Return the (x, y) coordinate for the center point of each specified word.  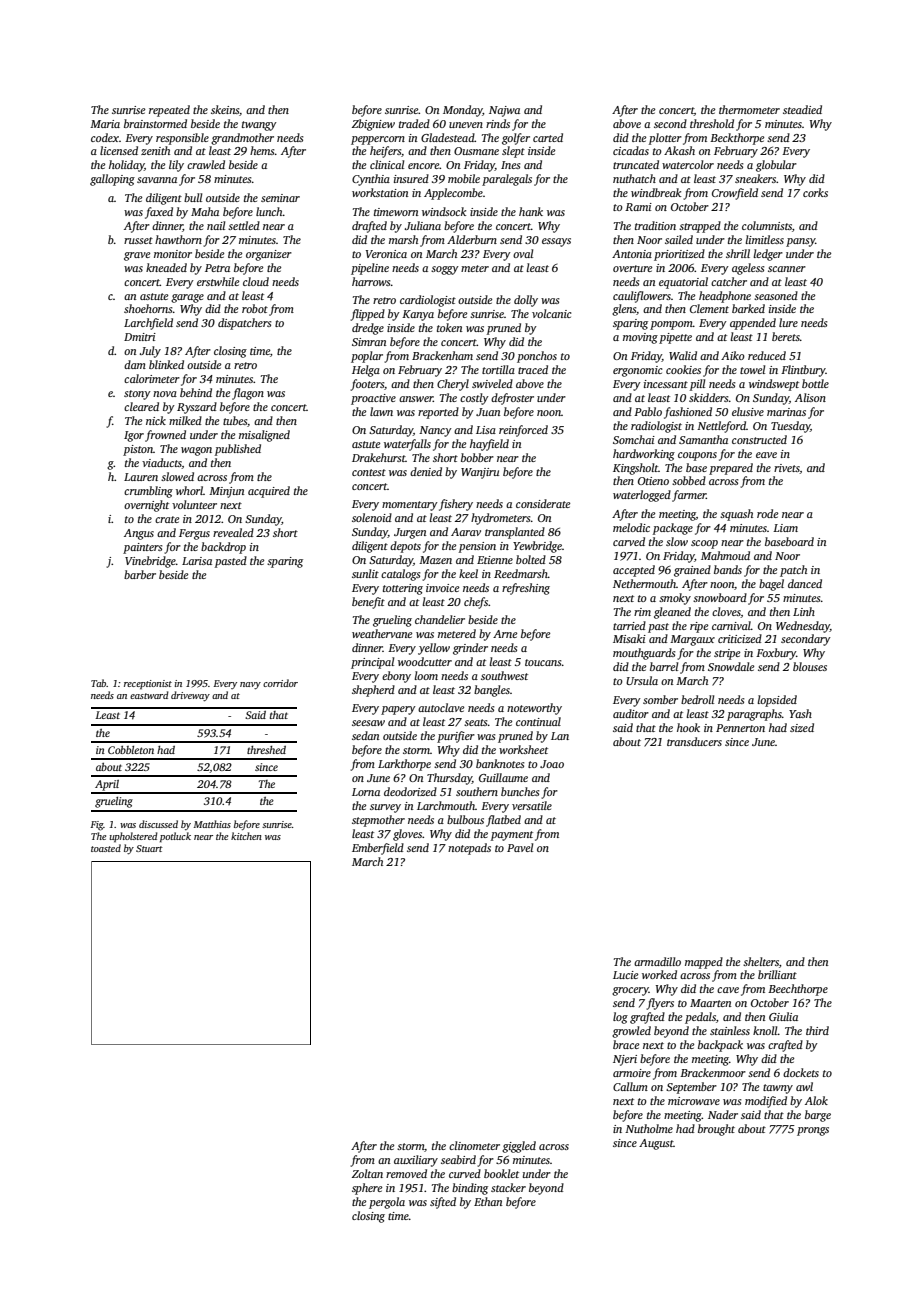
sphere (367, 1189)
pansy (800, 242)
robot (255, 308)
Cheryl (453, 385)
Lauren (141, 477)
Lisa (486, 430)
